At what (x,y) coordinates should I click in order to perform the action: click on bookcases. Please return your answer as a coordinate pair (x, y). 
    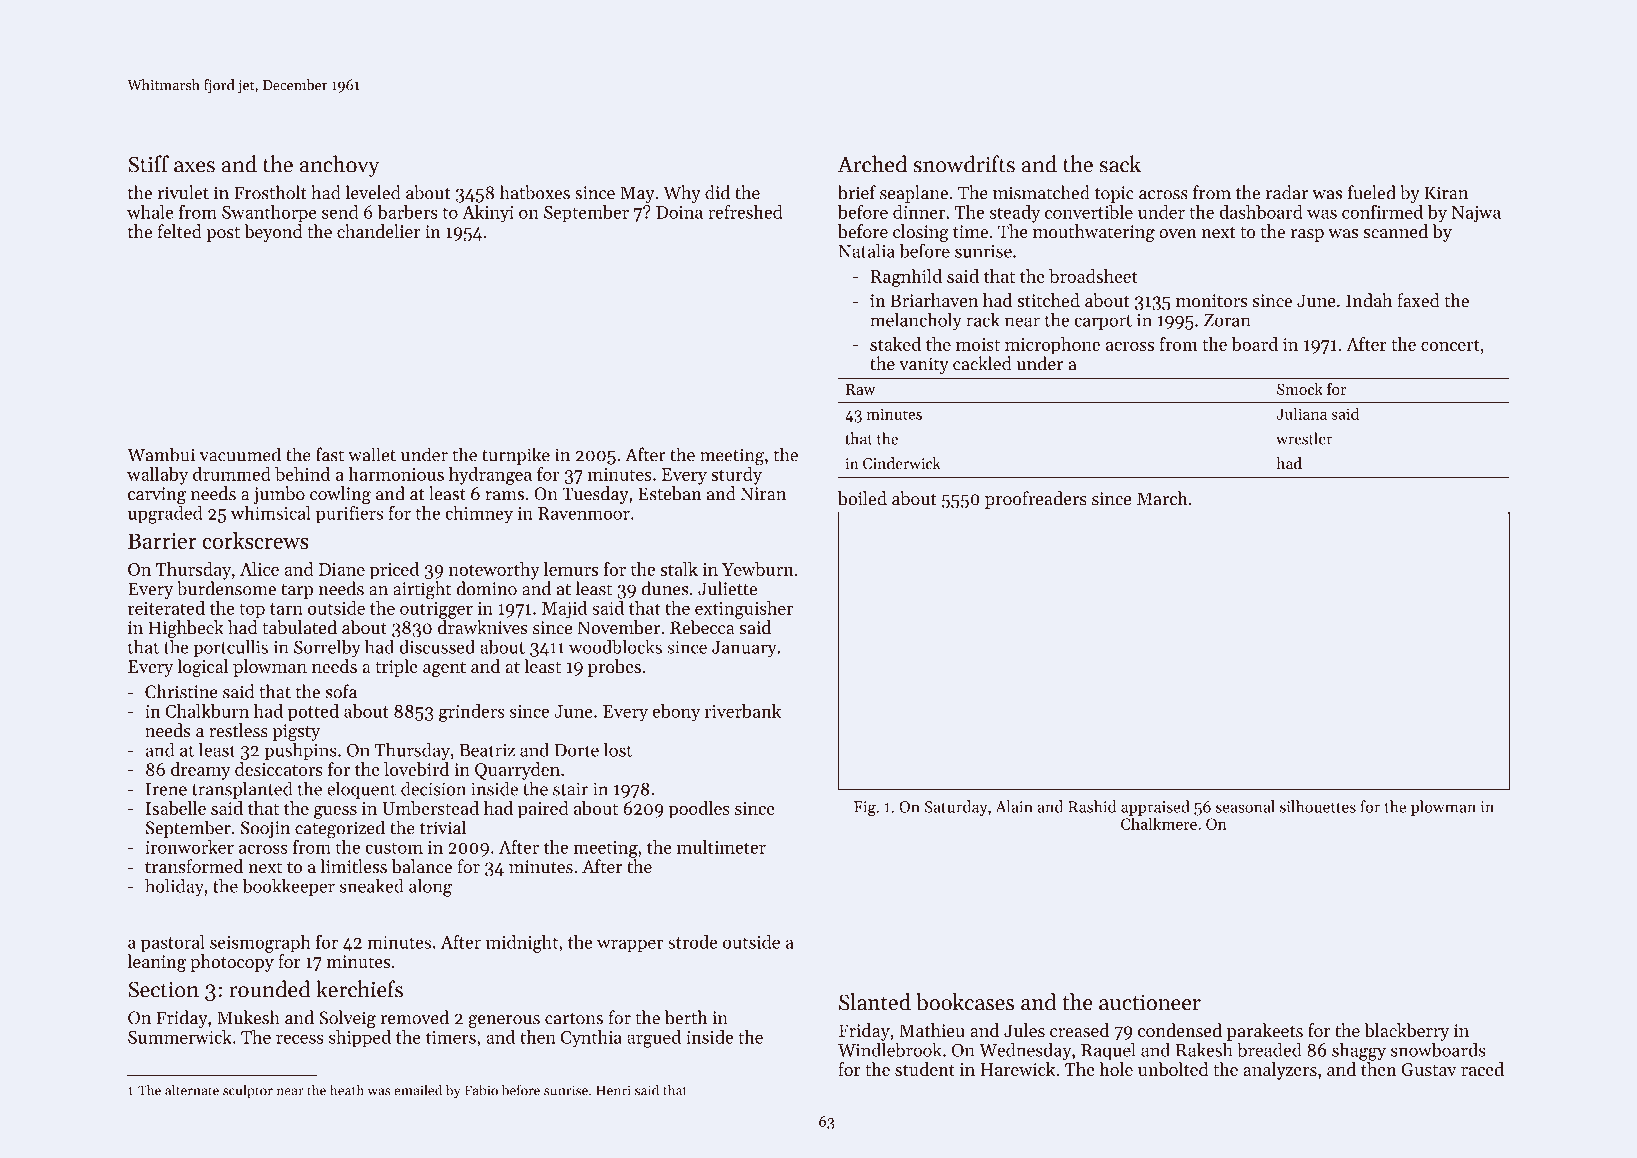
    Looking at the image, I should click on (965, 1002).
